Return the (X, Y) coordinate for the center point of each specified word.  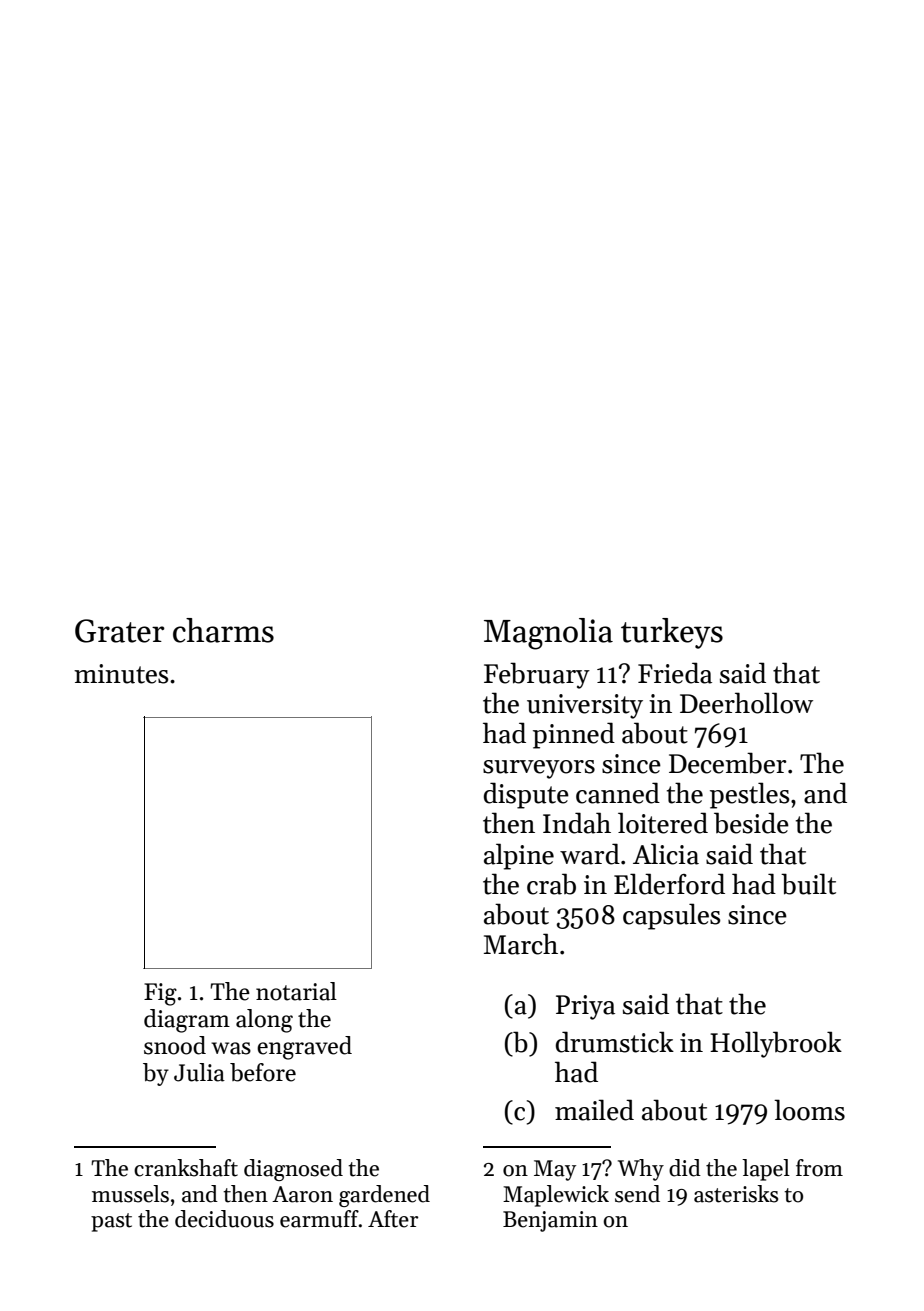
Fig (160, 994)
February (537, 675)
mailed (594, 1110)
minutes (121, 674)
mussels (130, 1194)
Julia (199, 1072)
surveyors (539, 769)
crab (551, 884)
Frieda (675, 673)
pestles (749, 795)
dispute (526, 795)
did (685, 1168)
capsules (671, 916)
